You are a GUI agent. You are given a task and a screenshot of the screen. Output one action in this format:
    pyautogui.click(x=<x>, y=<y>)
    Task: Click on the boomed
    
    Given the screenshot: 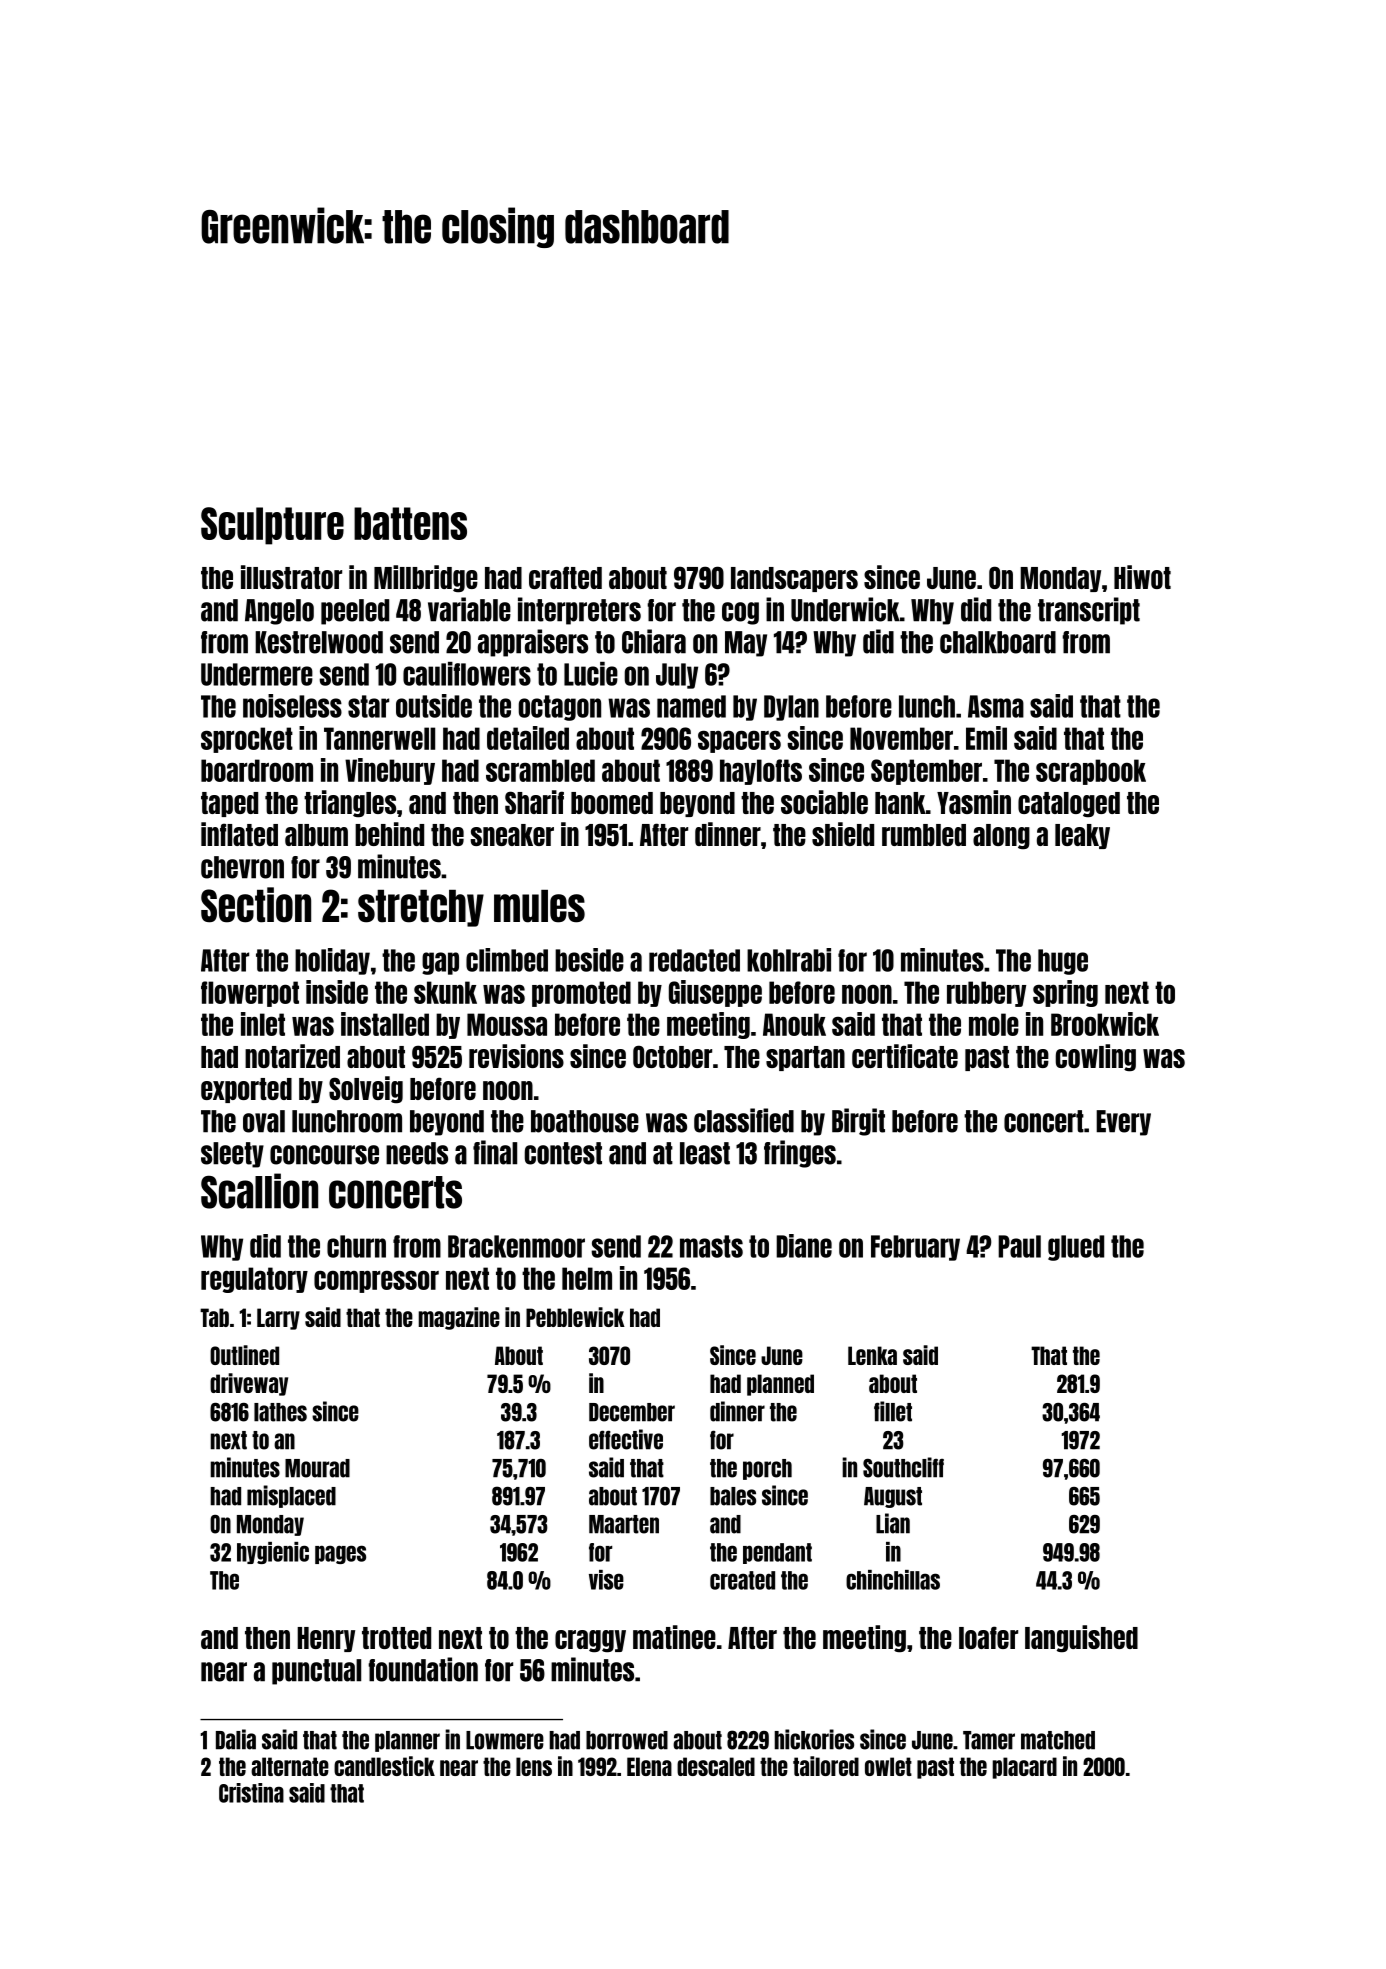 What is the action you would take?
    pyautogui.click(x=612, y=803)
